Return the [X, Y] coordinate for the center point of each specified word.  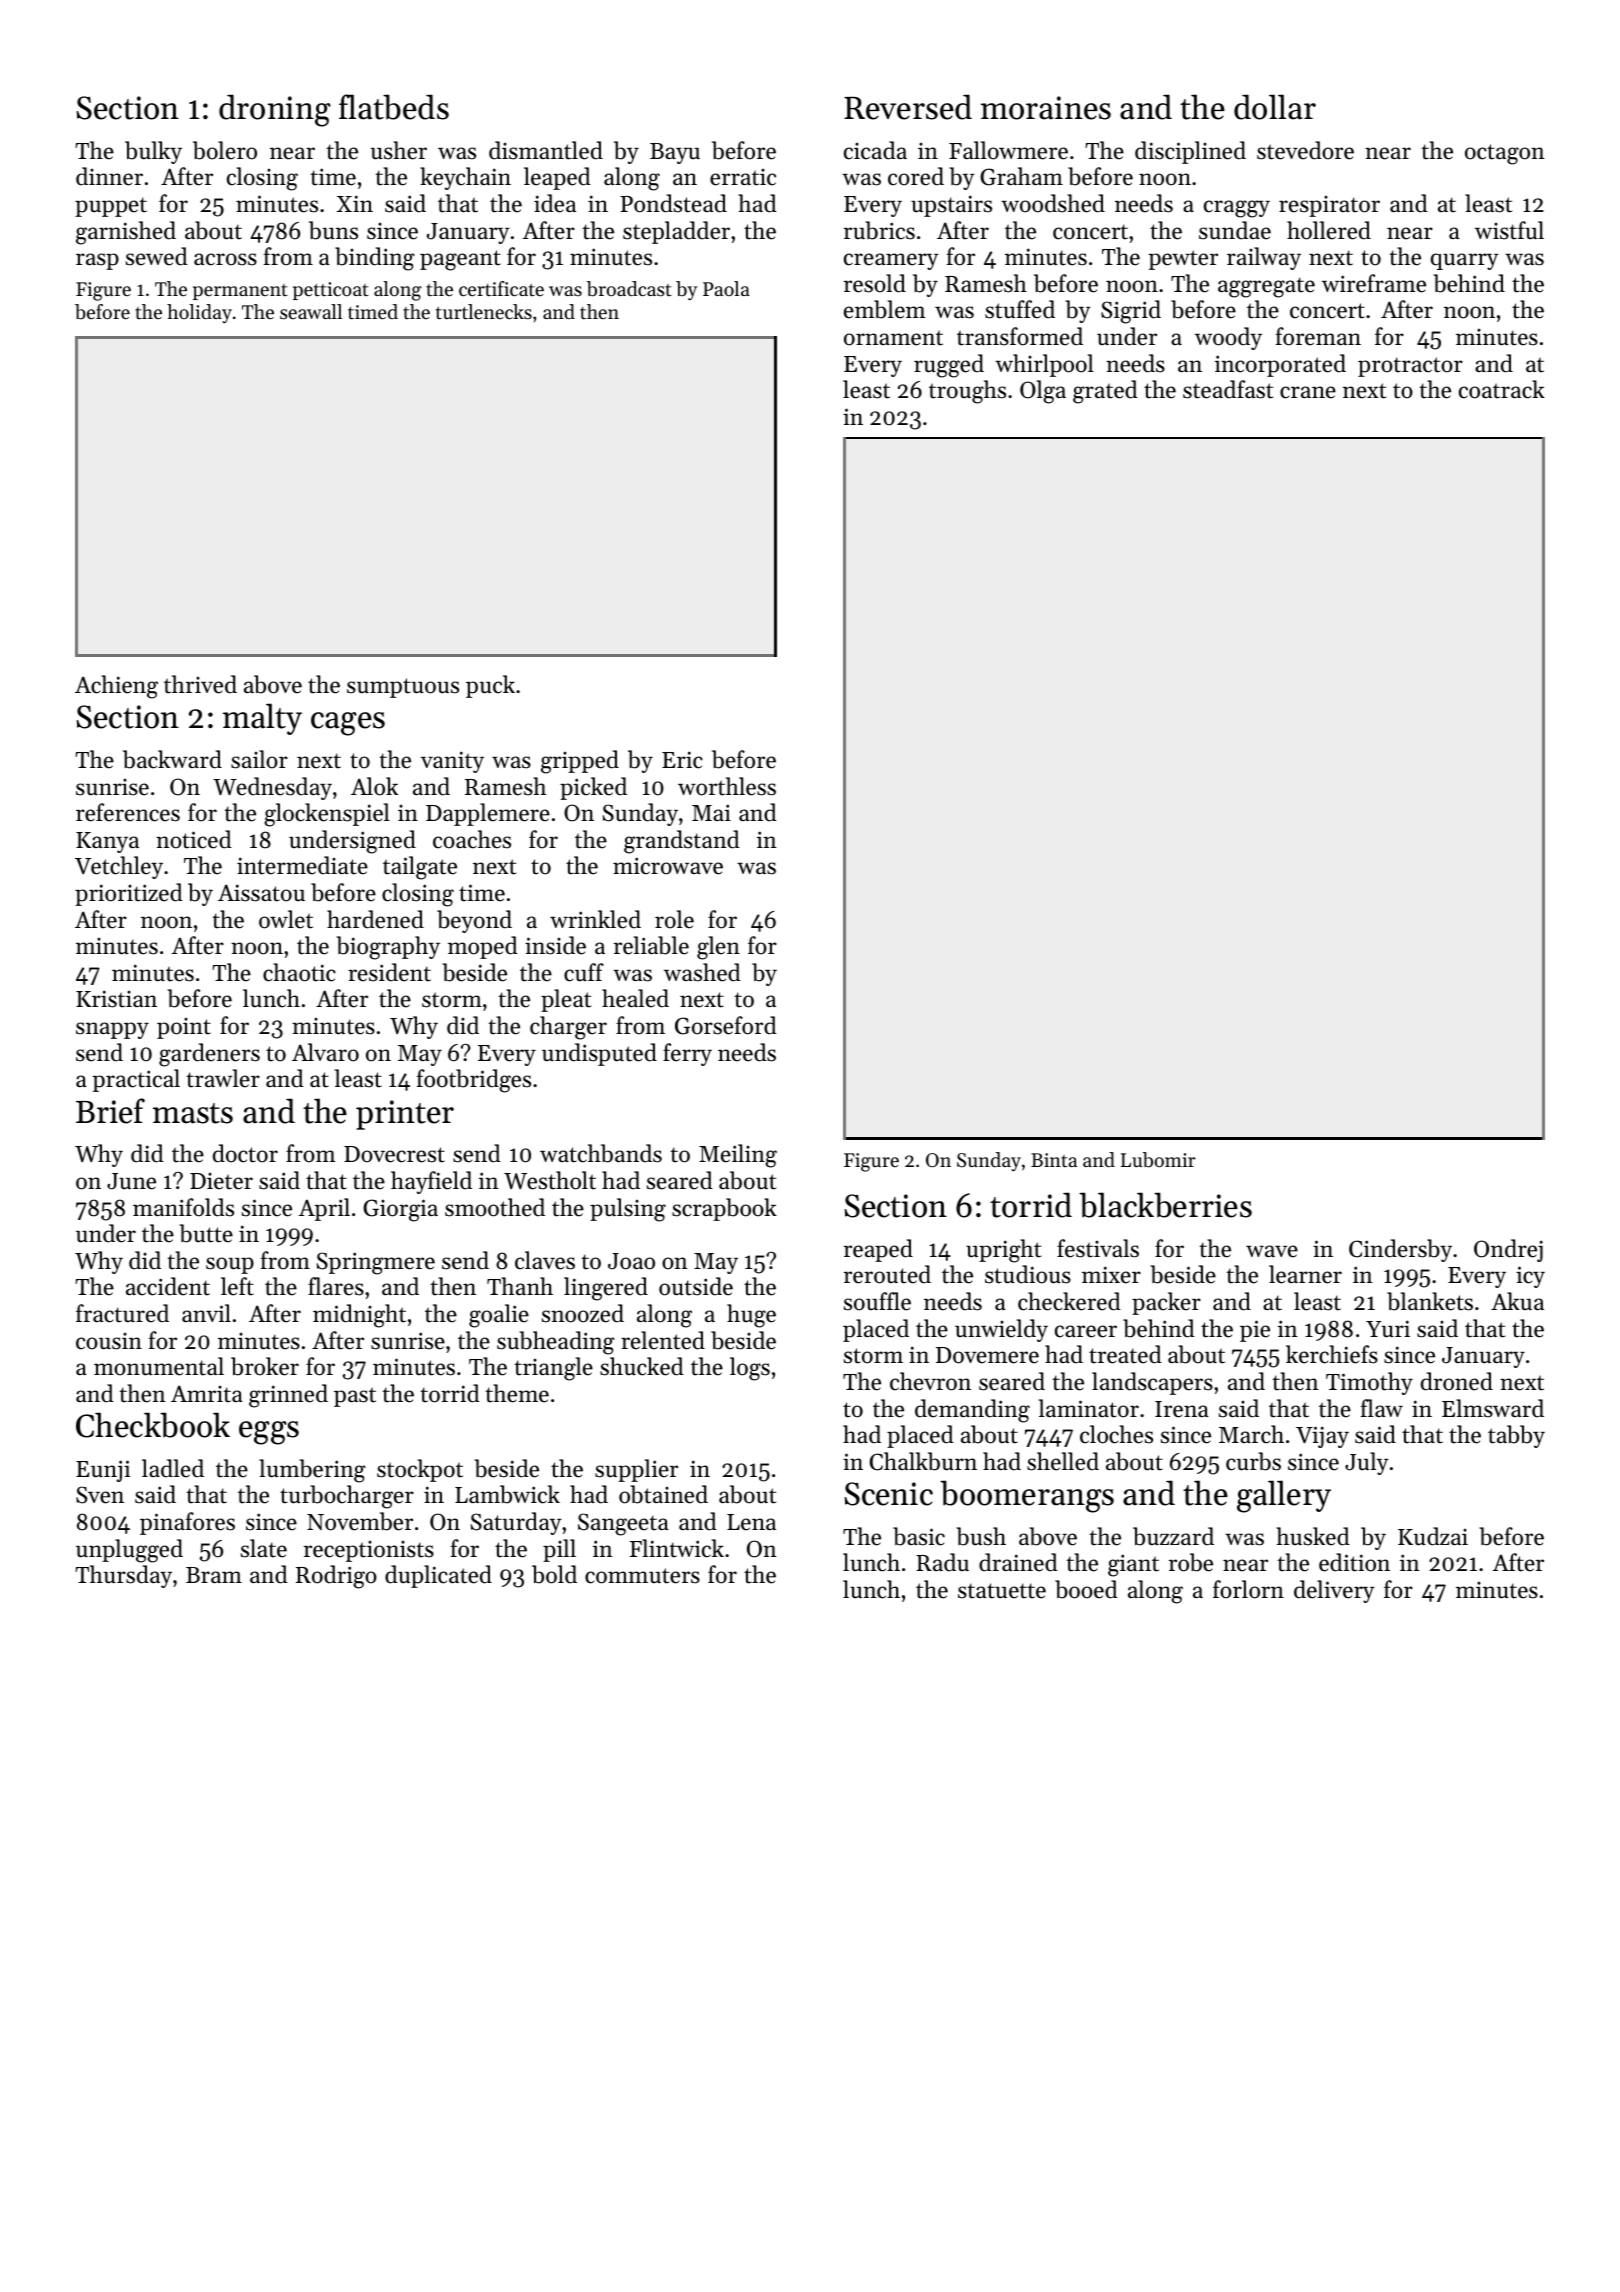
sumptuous [403, 688]
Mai [711, 812]
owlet [286, 919]
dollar [1275, 107]
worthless [727, 786]
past [355, 1397]
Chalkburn [923, 1461]
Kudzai [1433, 1536]
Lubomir [1158, 1160]
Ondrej [1508, 1250]
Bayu [675, 153]
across [225, 259]
